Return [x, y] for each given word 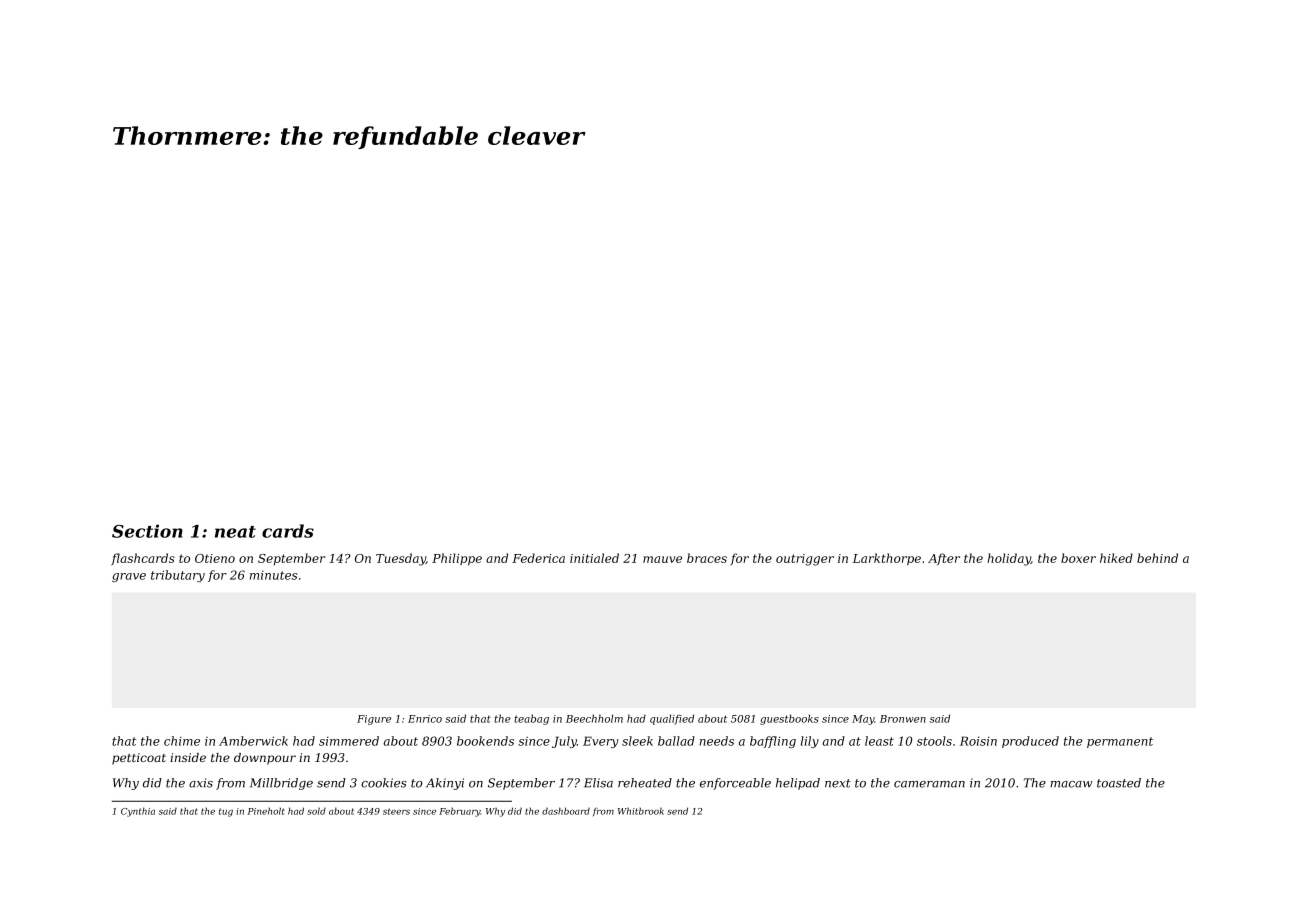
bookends [485, 741]
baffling [773, 742]
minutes [273, 575]
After [944, 559]
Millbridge [281, 784]
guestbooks [789, 719]
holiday [1009, 559]
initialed [594, 558]
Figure [374, 720]
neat [235, 532]
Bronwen [903, 719]
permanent [1120, 742]
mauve [662, 559]
